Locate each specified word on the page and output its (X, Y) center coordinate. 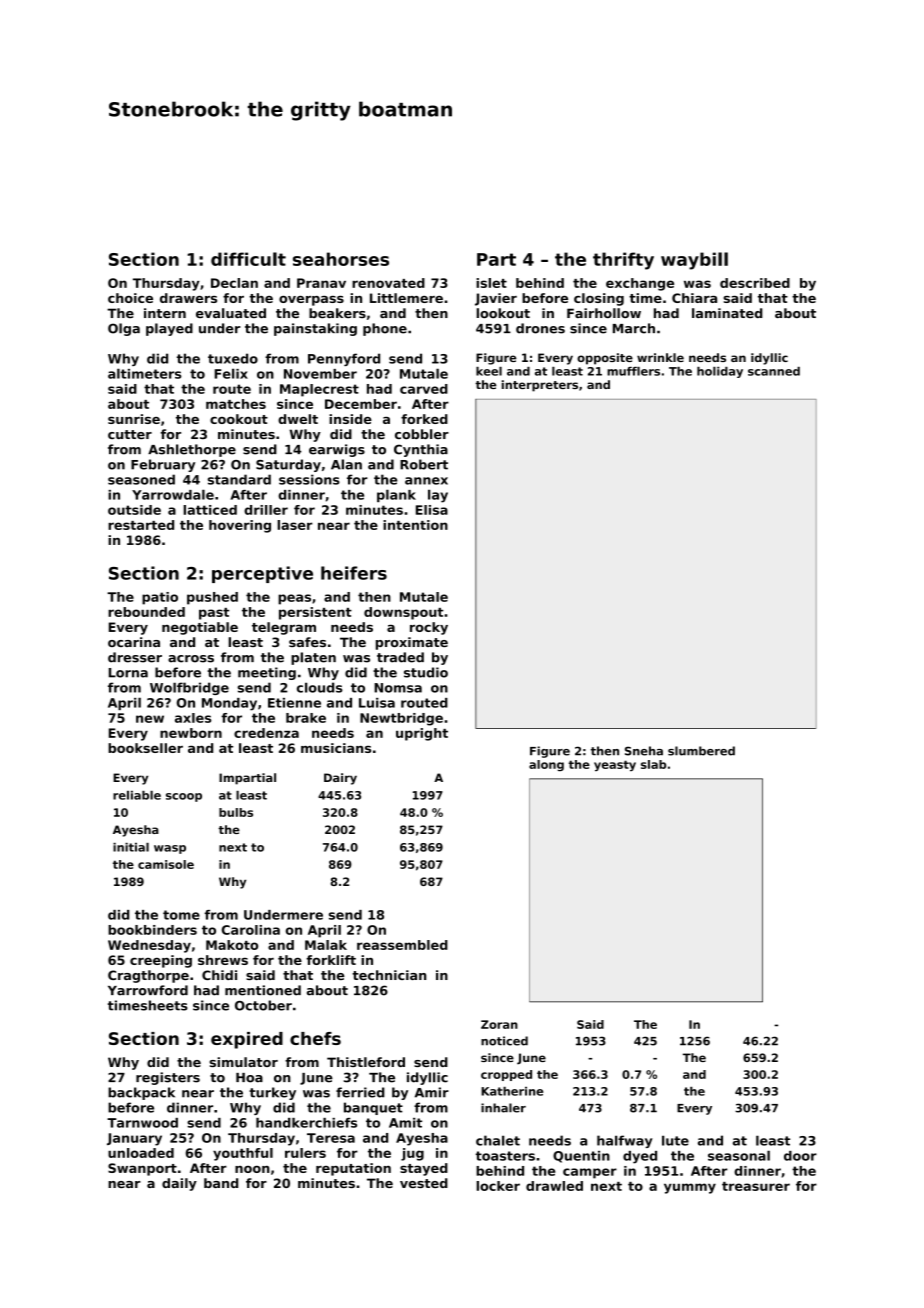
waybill (694, 261)
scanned (774, 371)
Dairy (340, 779)
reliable (137, 795)
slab (653, 764)
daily (179, 1184)
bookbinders (152, 930)
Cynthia (421, 450)
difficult (248, 259)
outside (134, 510)
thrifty (623, 261)
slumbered (701, 751)
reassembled (402, 945)
